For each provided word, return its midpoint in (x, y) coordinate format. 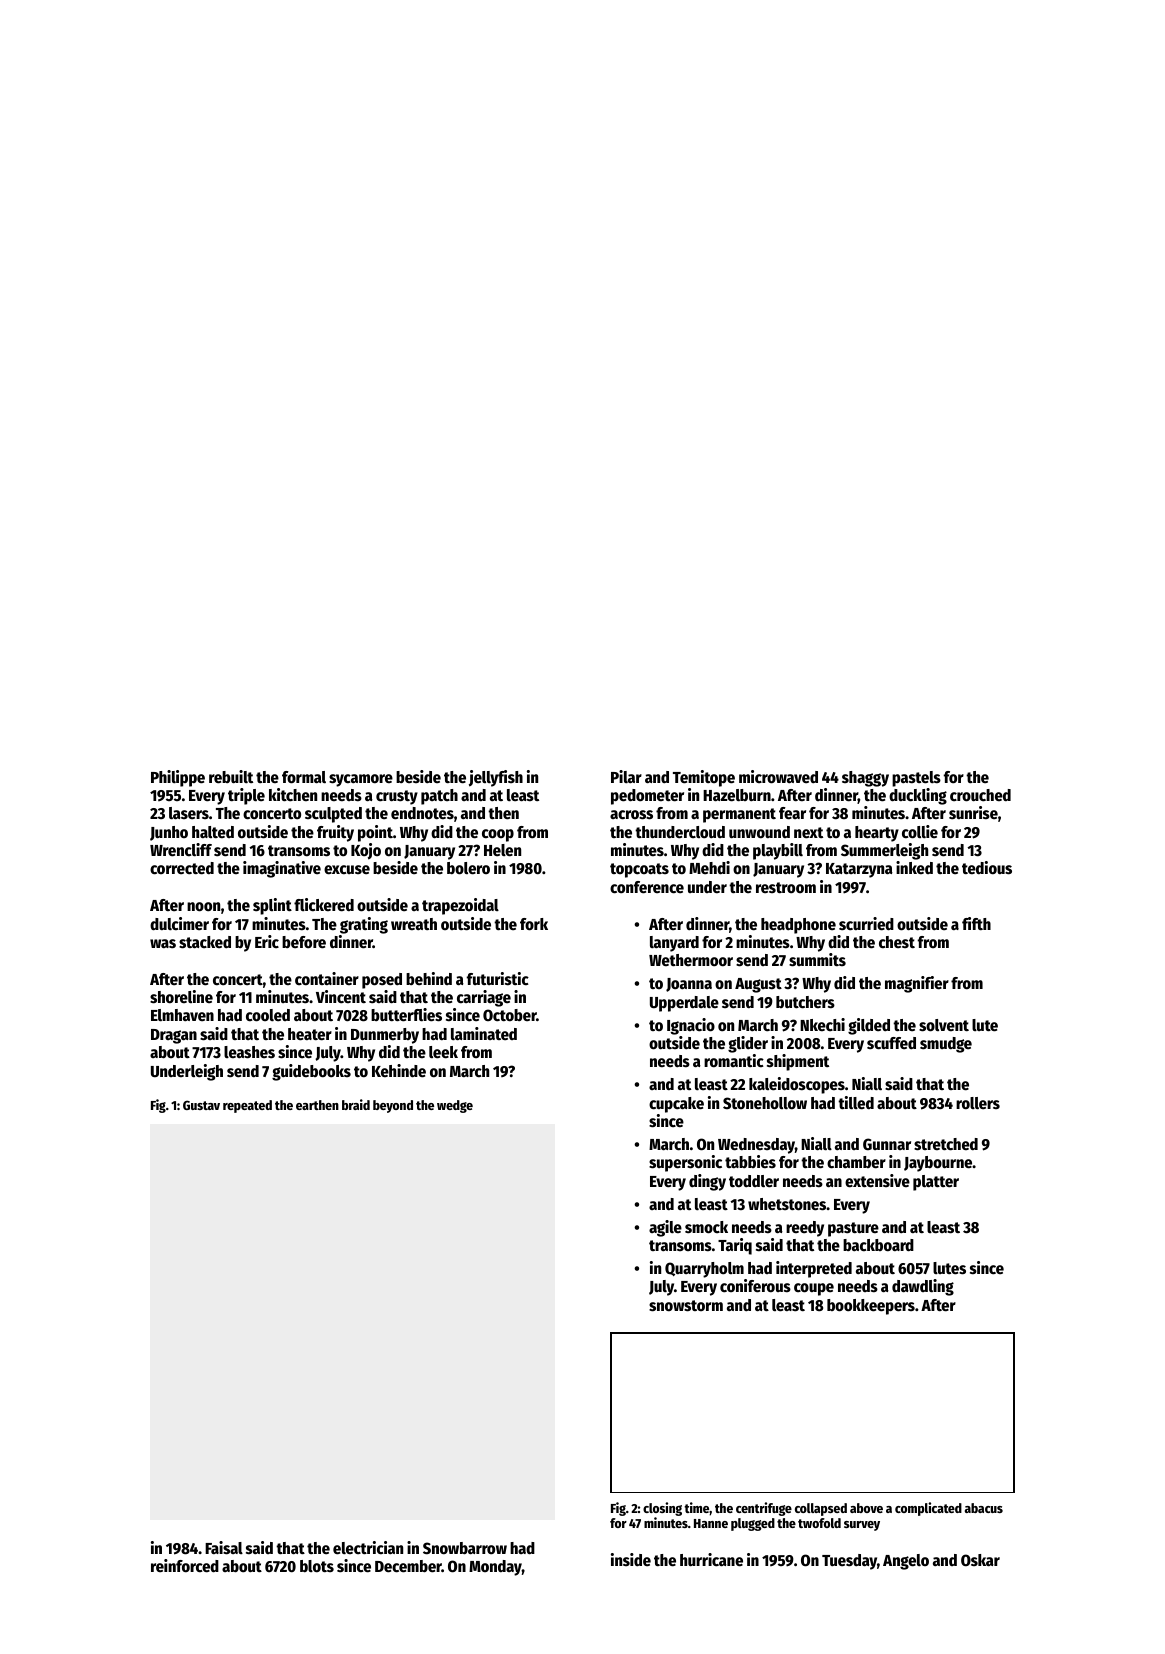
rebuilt (231, 777)
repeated (247, 1106)
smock (706, 1227)
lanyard (674, 944)
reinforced (185, 1566)
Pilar (626, 777)
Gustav (201, 1105)
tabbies (750, 1161)
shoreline (181, 997)
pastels (916, 779)
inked (914, 867)
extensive (877, 1181)
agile (665, 1228)
